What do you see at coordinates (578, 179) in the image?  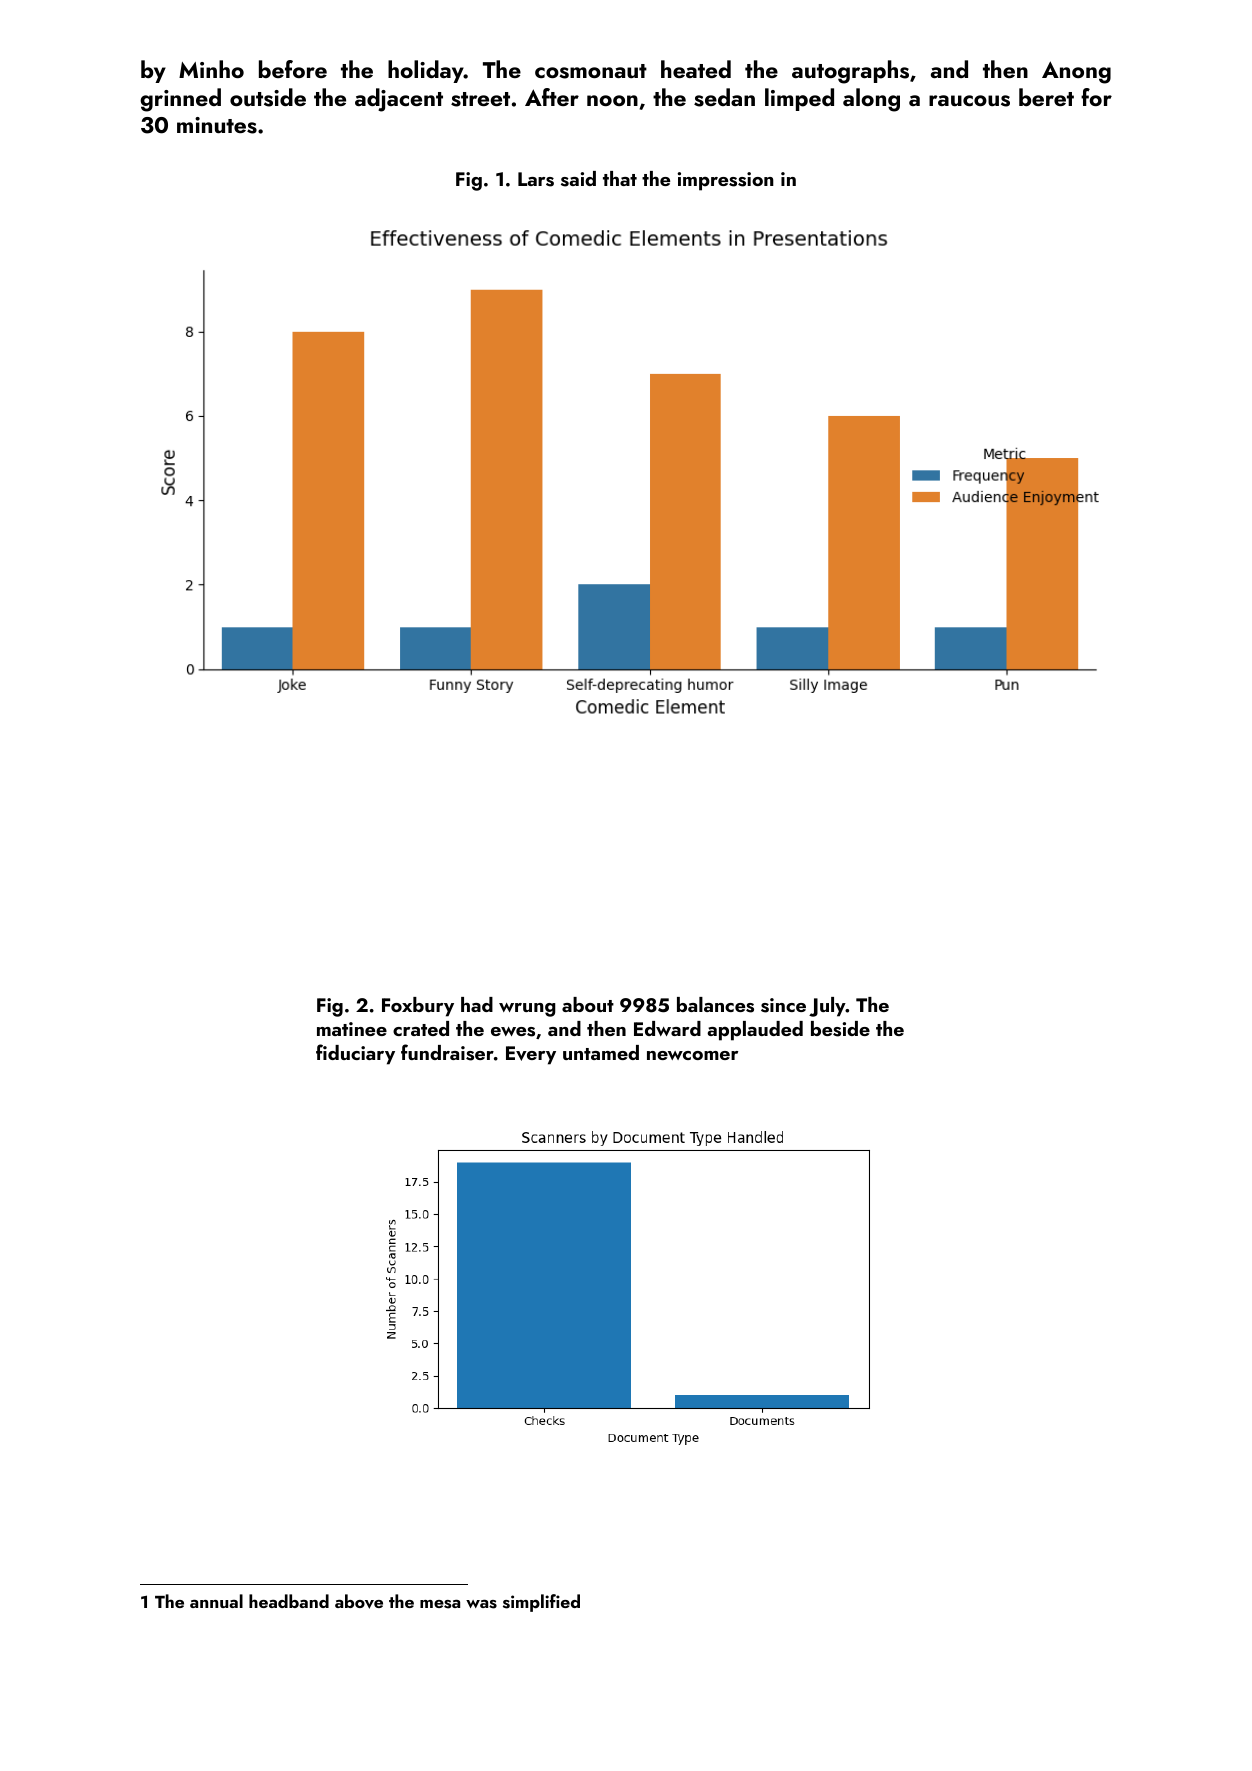 I see `said` at bounding box center [578, 179].
